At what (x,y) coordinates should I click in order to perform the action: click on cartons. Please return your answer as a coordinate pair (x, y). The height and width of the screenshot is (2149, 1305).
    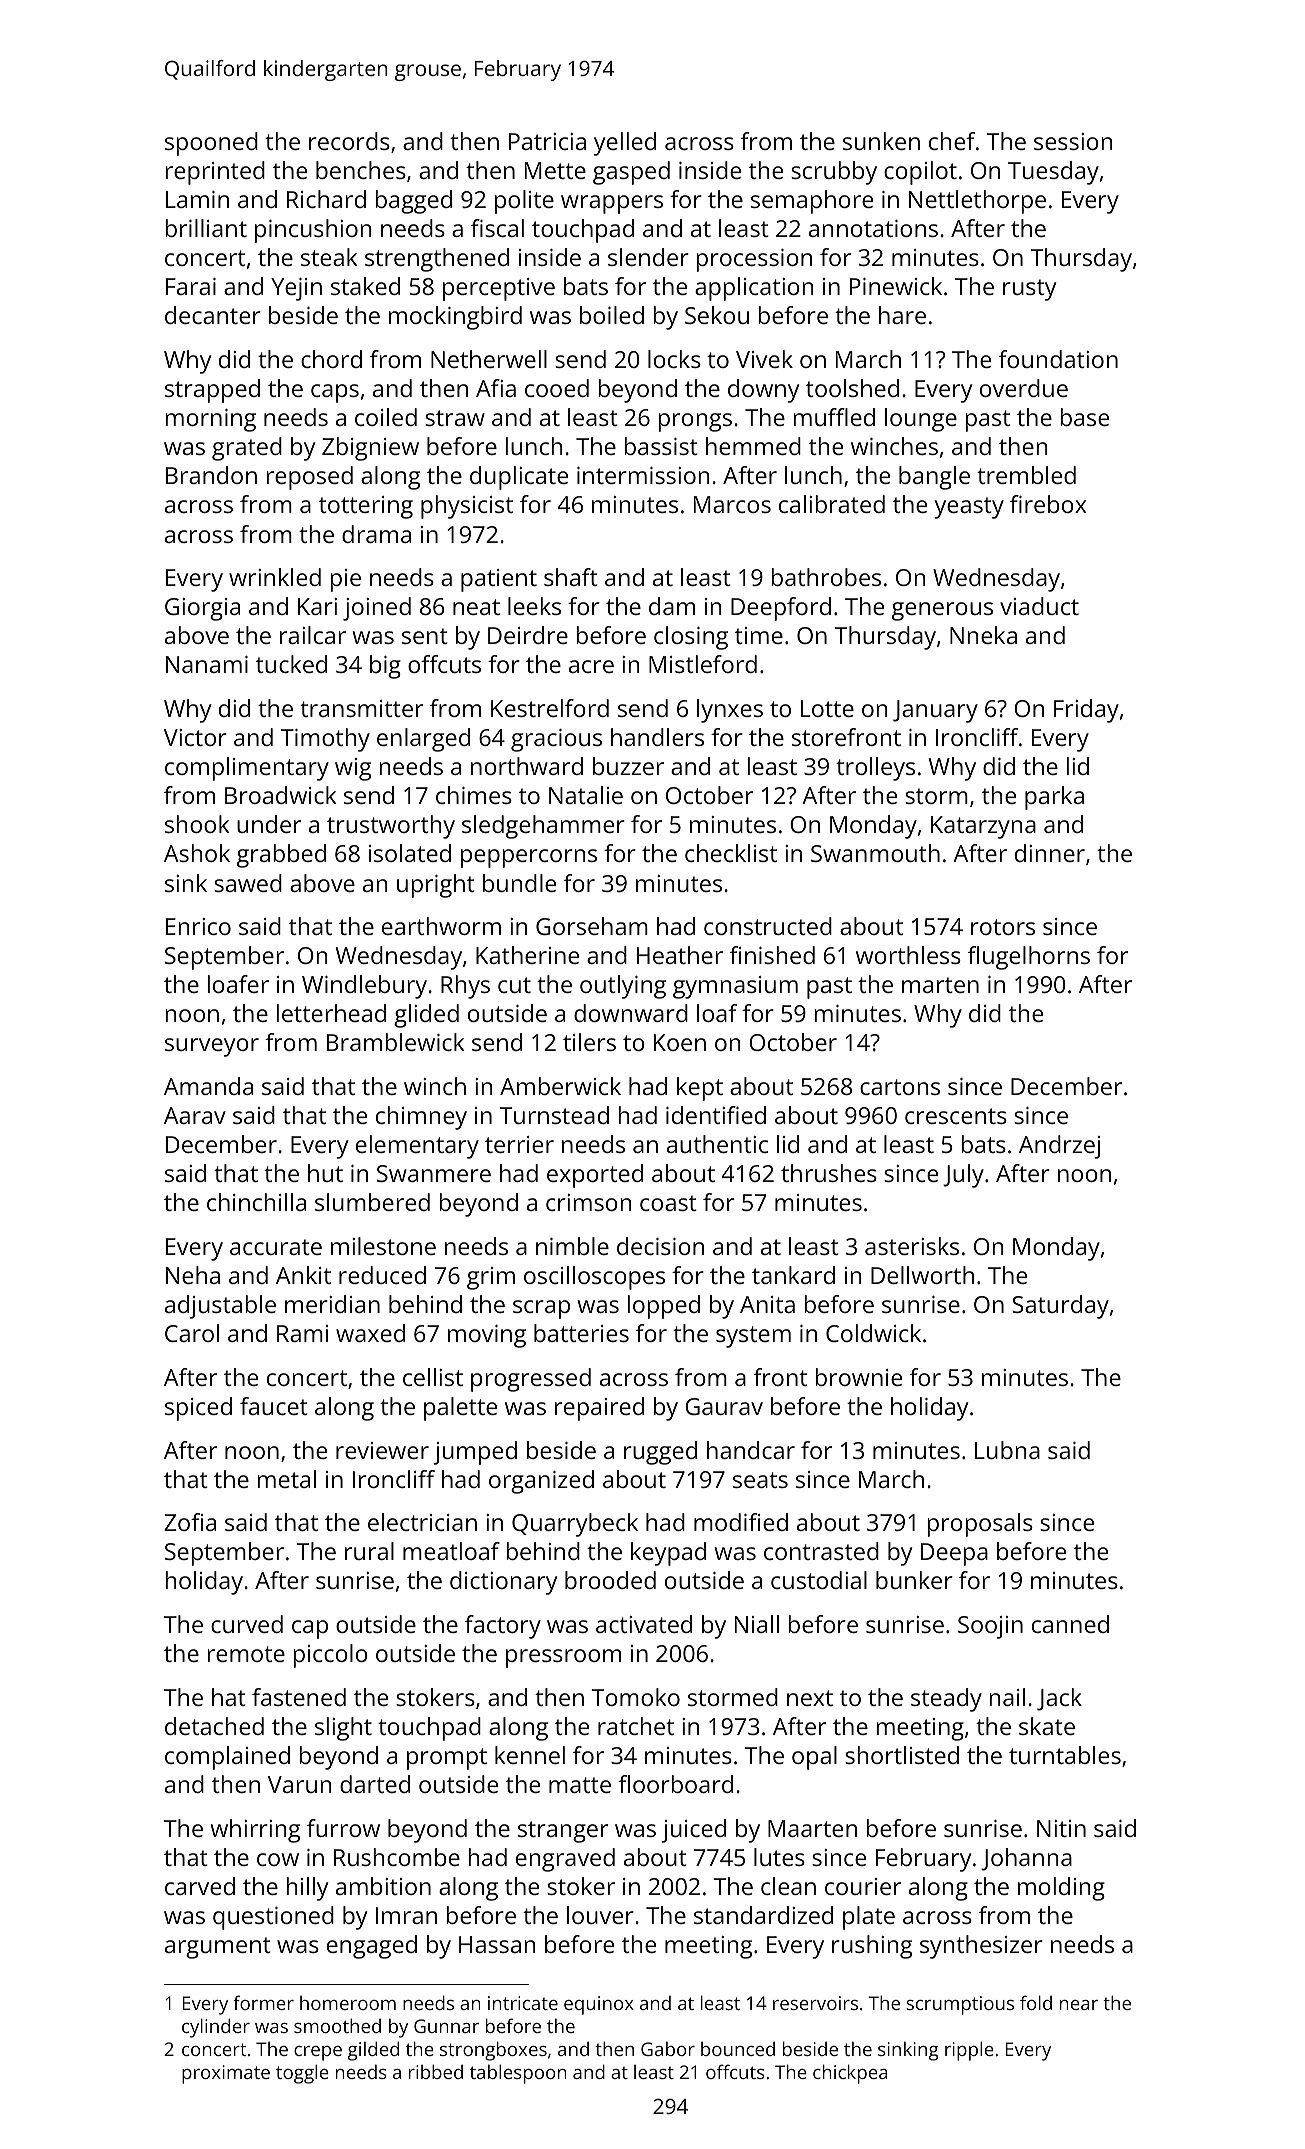
    Looking at the image, I should click on (900, 1087).
